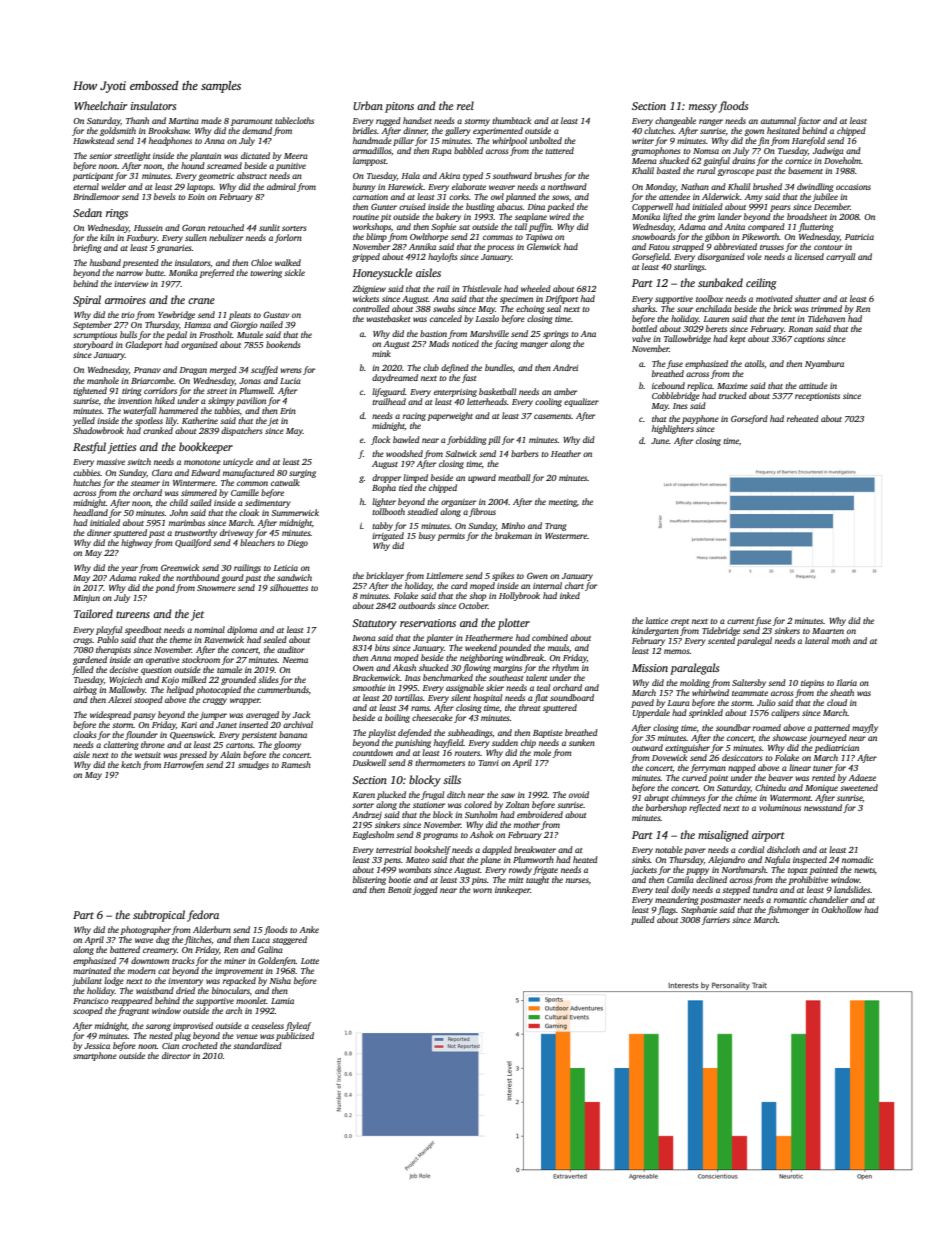 The width and height of the screenshot is (952, 1233). Describe the element at coordinates (411, 175) in the screenshot. I see `Hala` at that location.
